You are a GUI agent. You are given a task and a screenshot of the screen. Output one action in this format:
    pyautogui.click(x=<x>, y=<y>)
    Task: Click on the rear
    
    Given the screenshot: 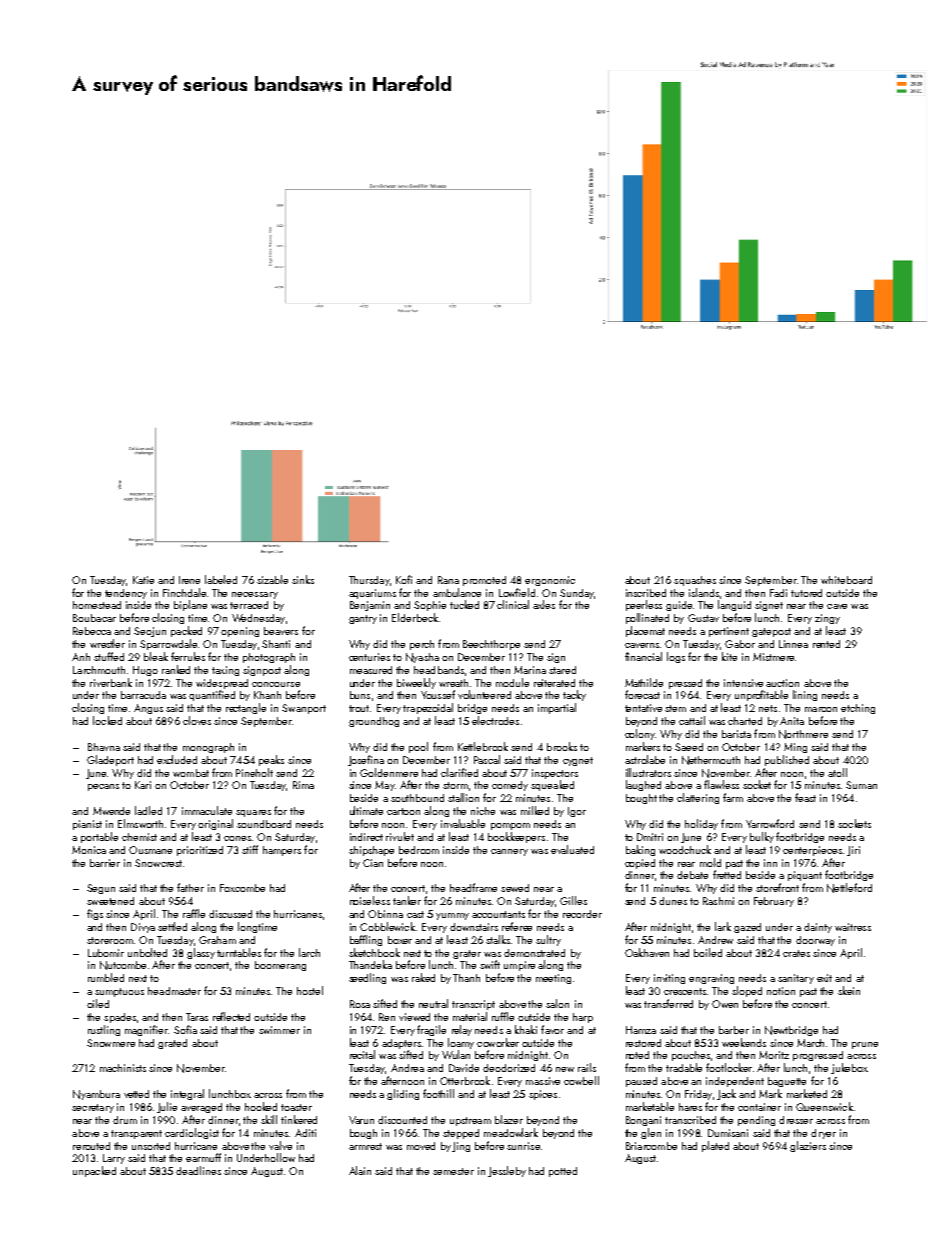 What is the action you would take?
    pyautogui.click(x=686, y=864)
